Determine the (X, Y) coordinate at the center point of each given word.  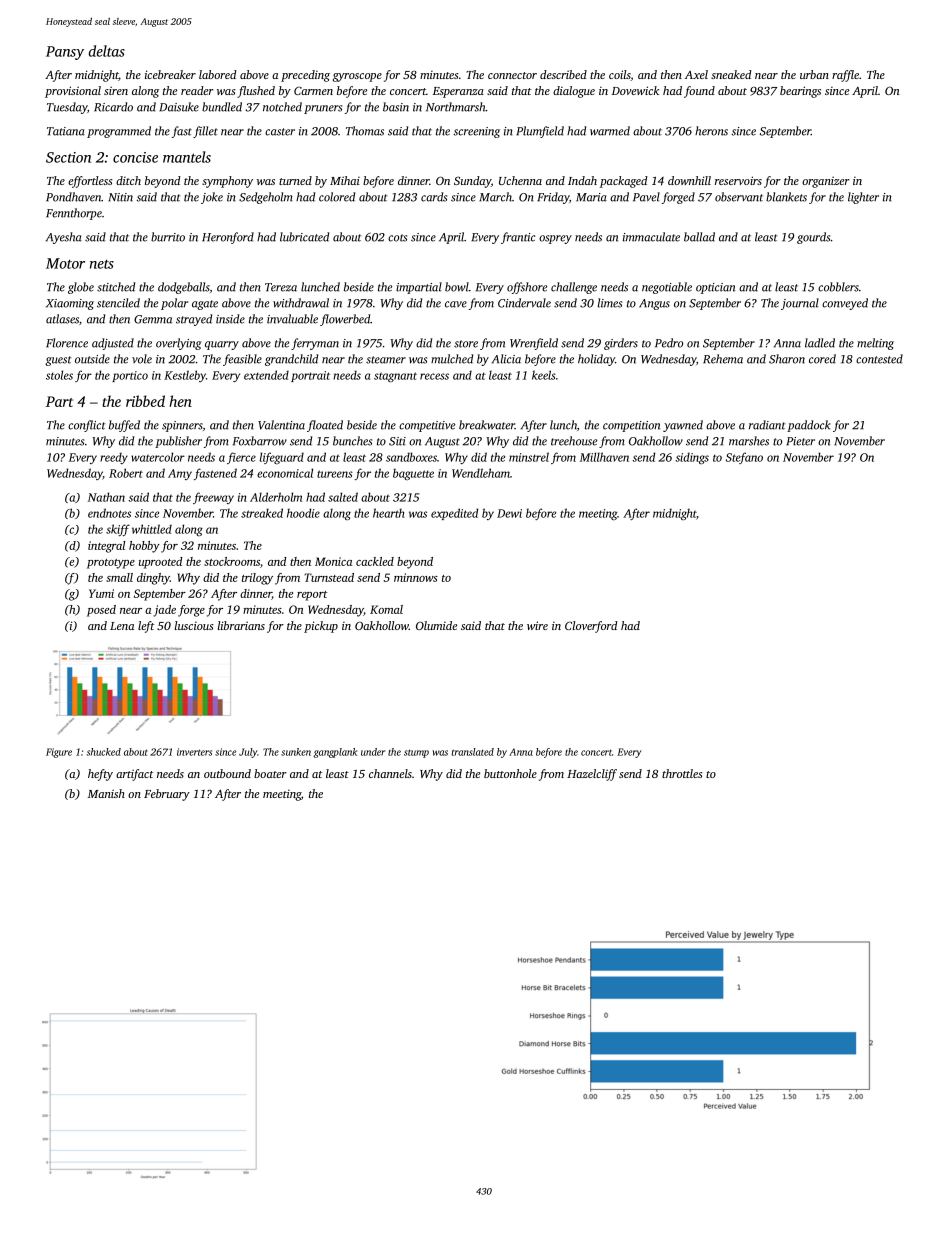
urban (814, 74)
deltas (107, 51)
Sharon (787, 359)
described (563, 74)
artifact (135, 775)
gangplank (335, 753)
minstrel (529, 457)
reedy (114, 458)
